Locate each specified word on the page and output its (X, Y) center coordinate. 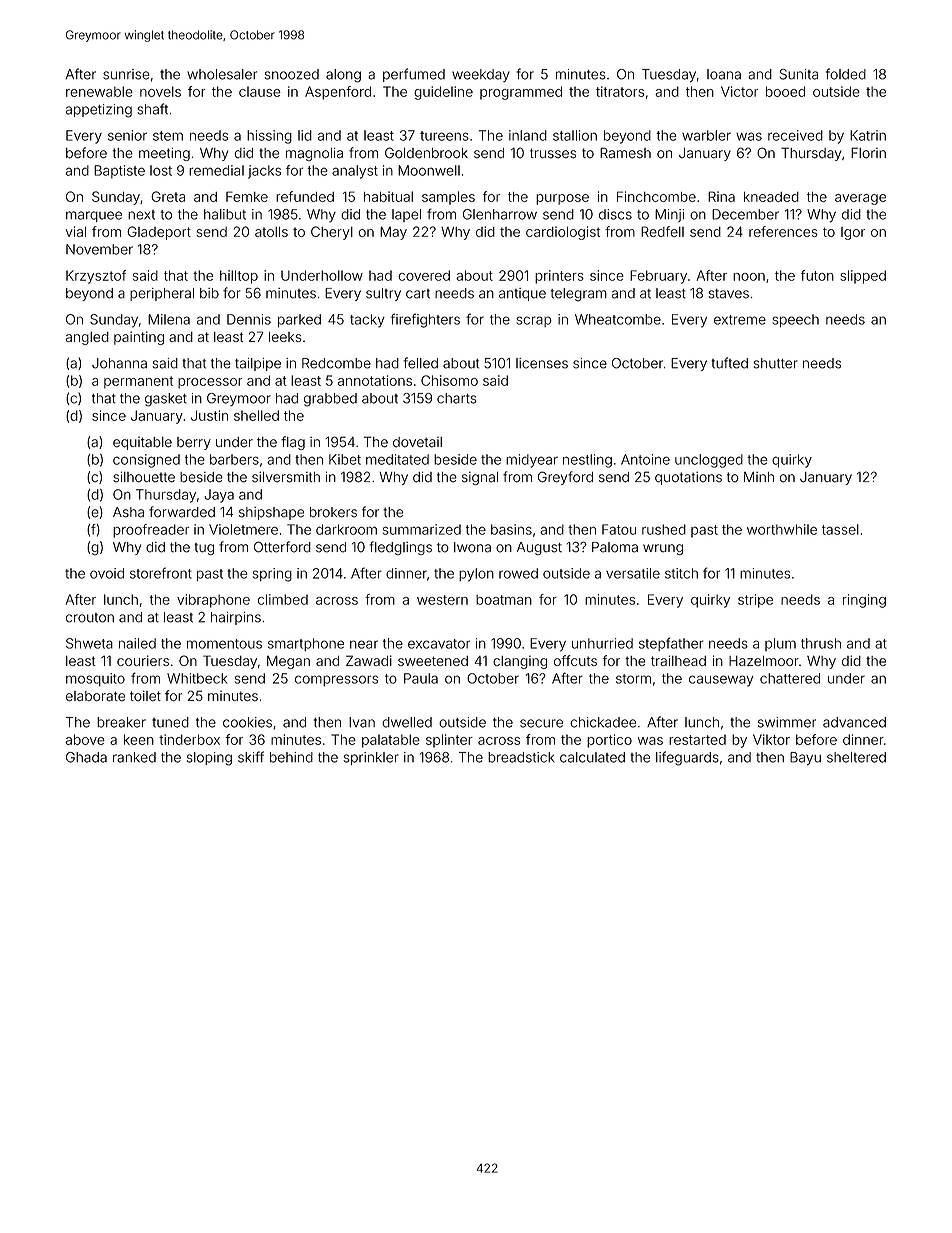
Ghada (86, 757)
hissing (269, 137)
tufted (729, 363)
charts (457, 398)
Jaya (219, 496)
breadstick (521, 757)
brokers (333, 512)
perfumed (414, 75)
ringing (864, 601)
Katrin (868, 135)
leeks (285, 337)
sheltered (856, 757)
